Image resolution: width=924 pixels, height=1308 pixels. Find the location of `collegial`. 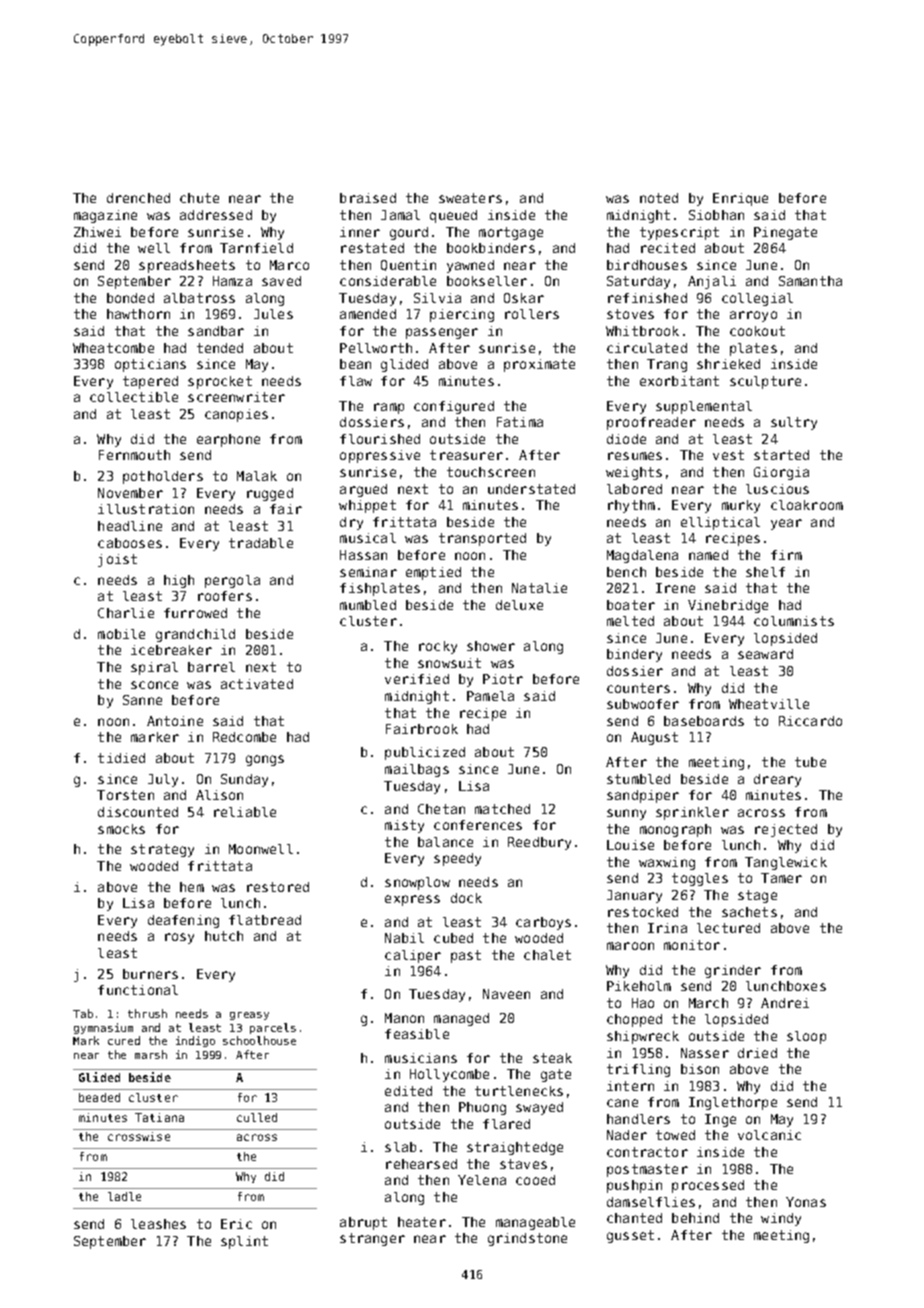

collegial is located at coordinates (757, 299).
